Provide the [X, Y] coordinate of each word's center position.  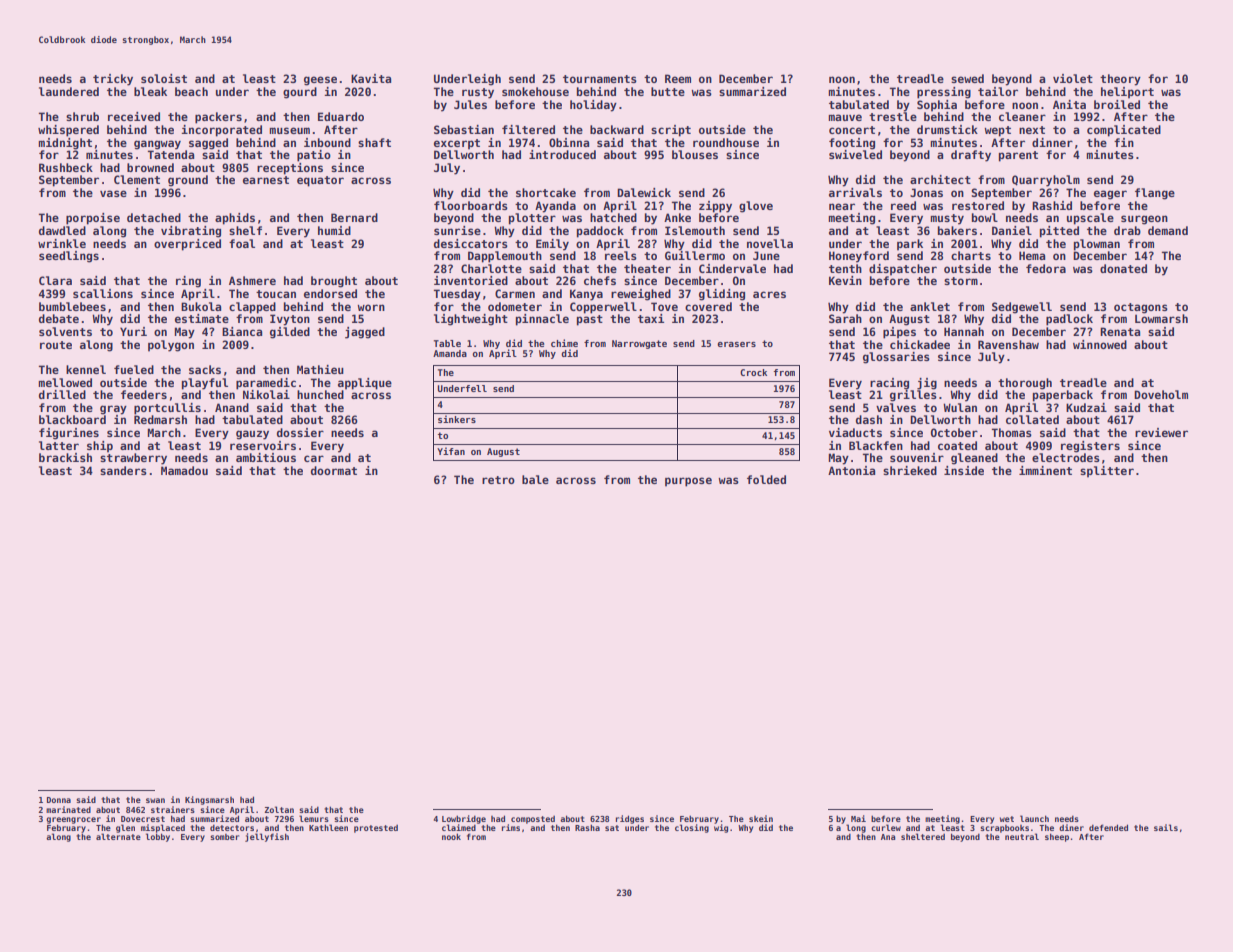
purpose [688, 482]
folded [766, 479]
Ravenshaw [1008, 344]
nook [451, 836]
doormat [334, 470]
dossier [300, 432]
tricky [113, 80]
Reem [678, 78]
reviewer [1161, 432]
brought [334, 282]
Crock [753, 372]
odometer [515, 306]
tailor [998, 91]
